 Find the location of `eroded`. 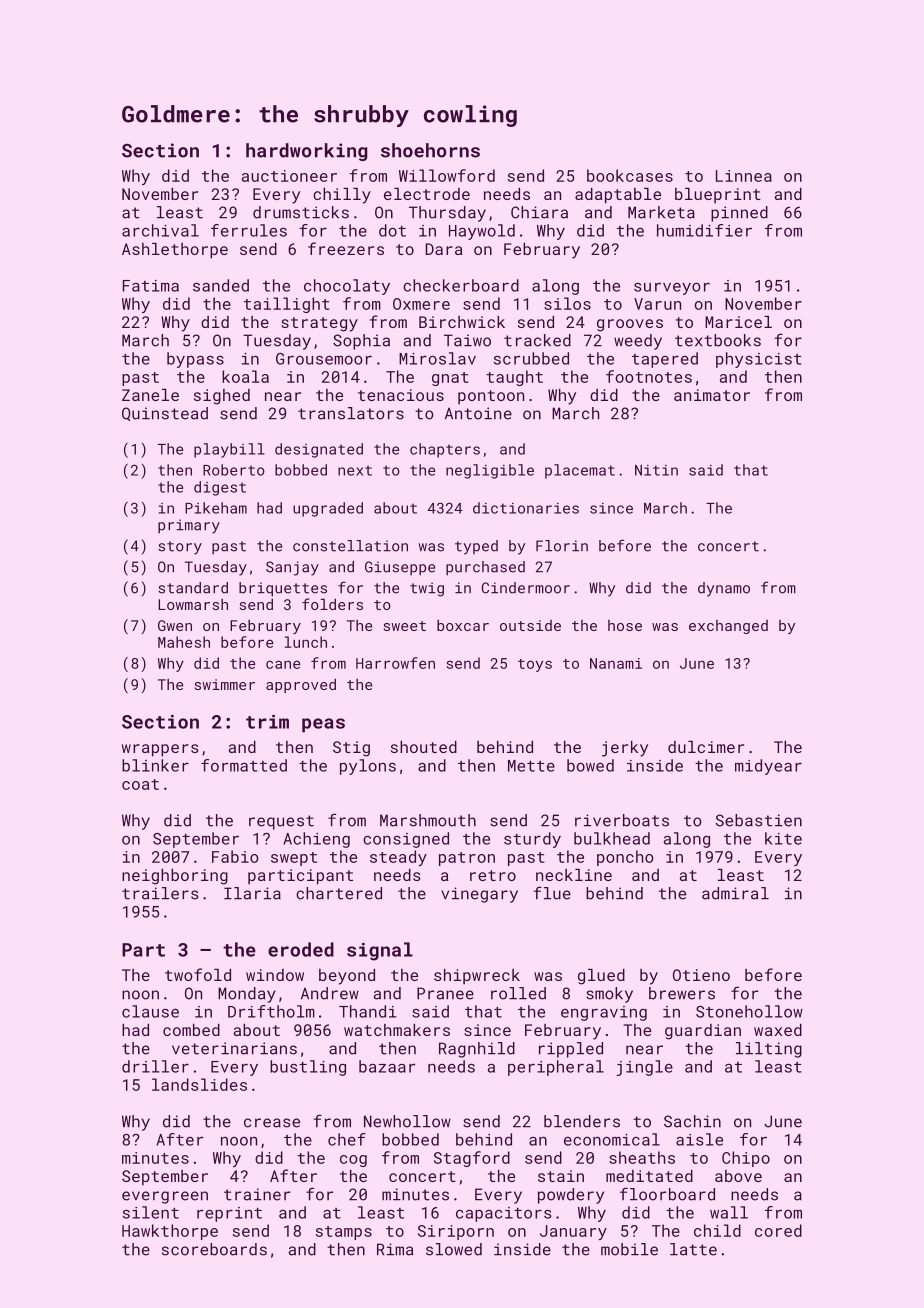

eroded is located at coordinates (301, 949).
